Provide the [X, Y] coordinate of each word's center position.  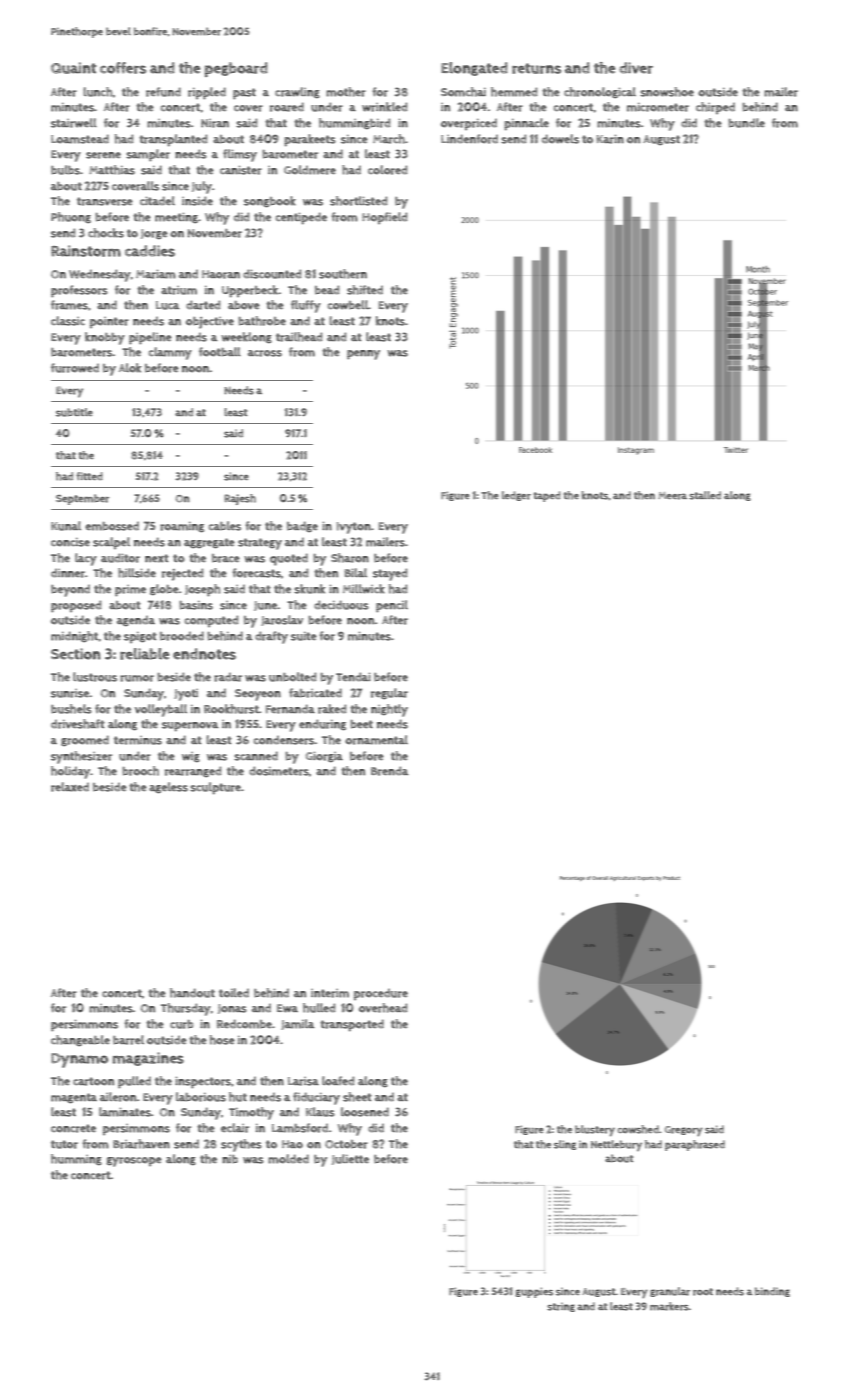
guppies [534, 1292]
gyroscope [134, 1162]
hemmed [514, 92]
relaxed [70, 787]
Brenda [389, 771]
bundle [746, 123]
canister [241, 170]
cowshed [638, 1129]
